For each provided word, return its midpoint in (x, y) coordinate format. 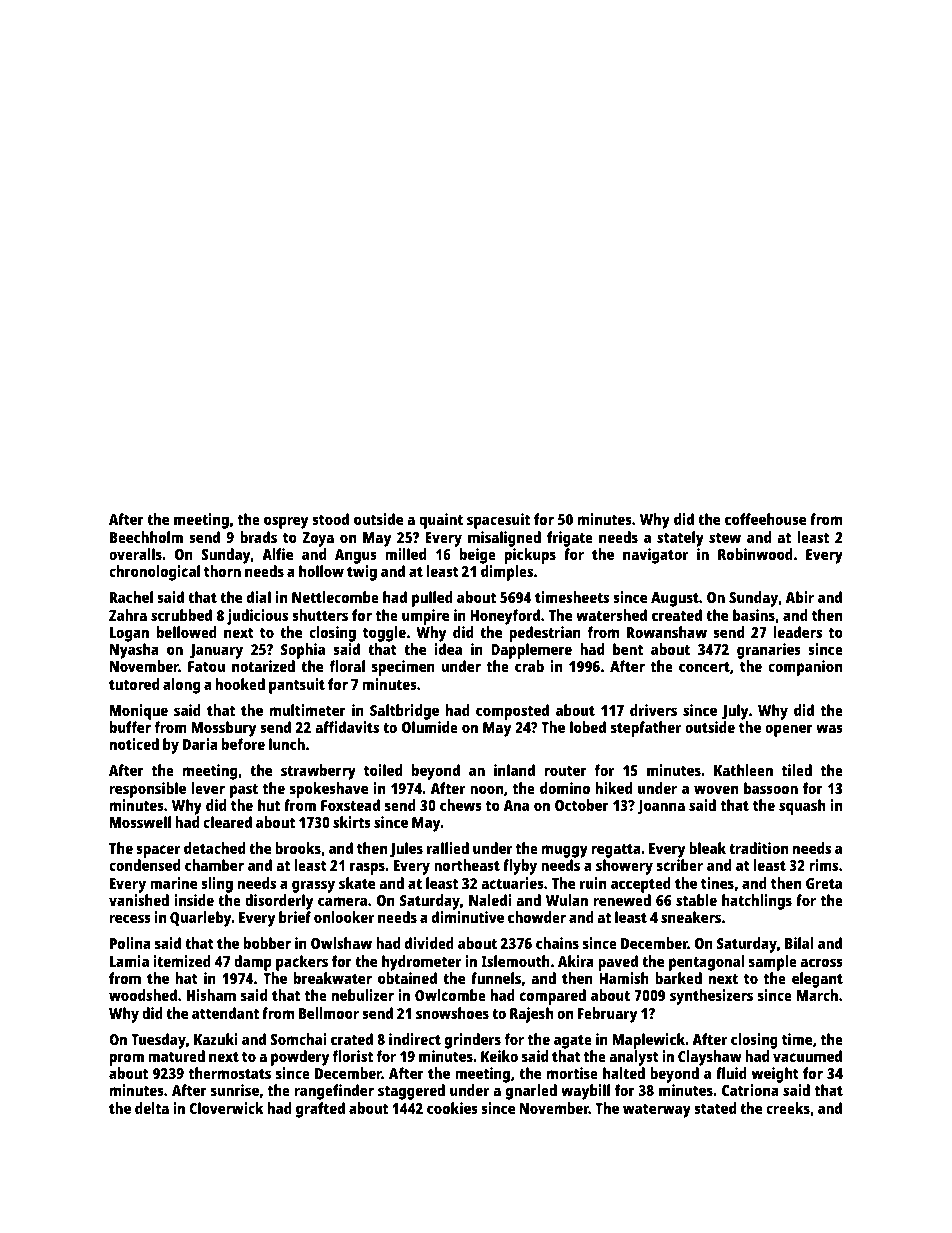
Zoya (318, 539)
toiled (383, 770)
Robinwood (755, 554)
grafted (320, 1110)
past (244, 791)
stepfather (646, 729)
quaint (441, 521)
